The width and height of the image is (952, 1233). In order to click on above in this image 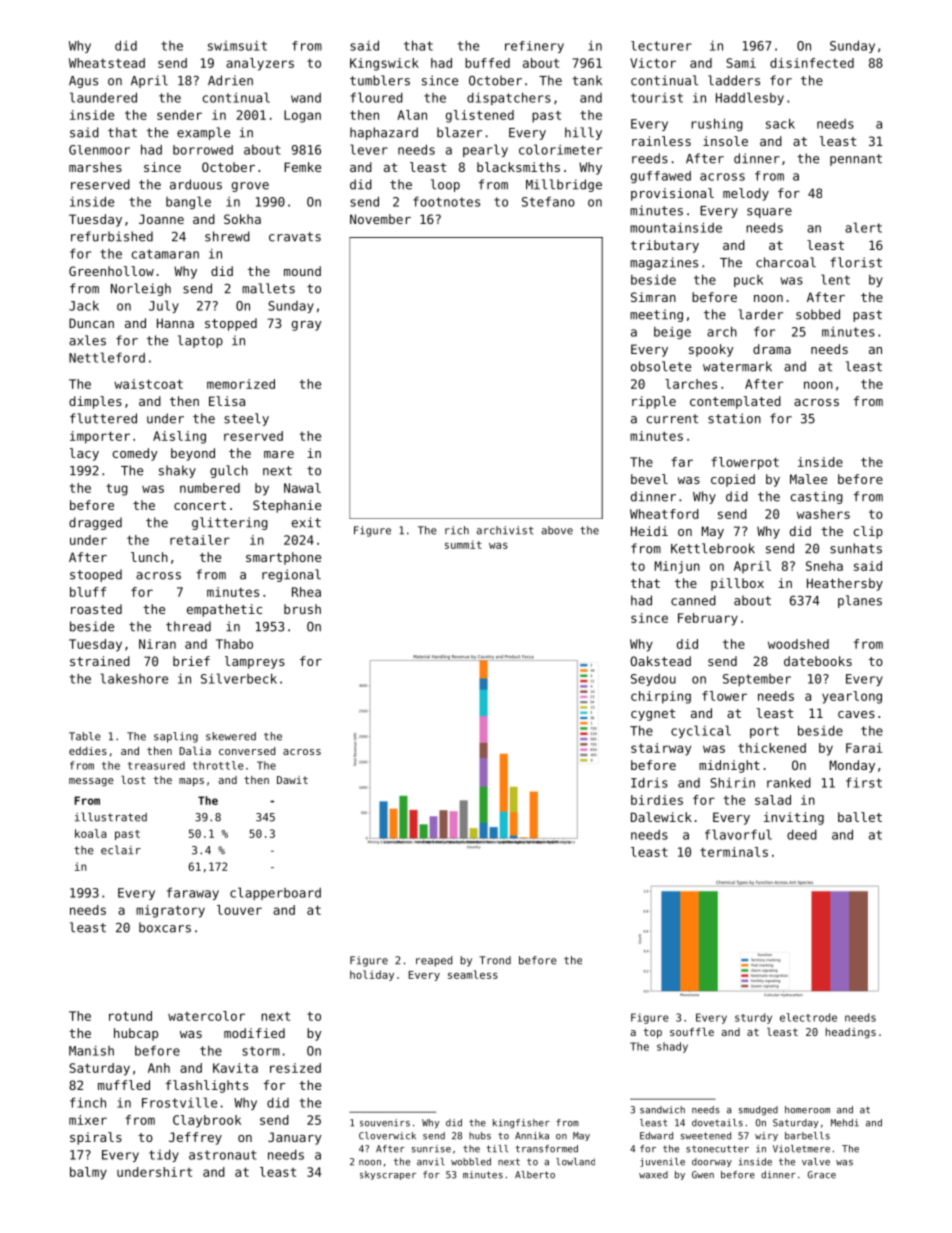, I will do `click(557, 530)`.
